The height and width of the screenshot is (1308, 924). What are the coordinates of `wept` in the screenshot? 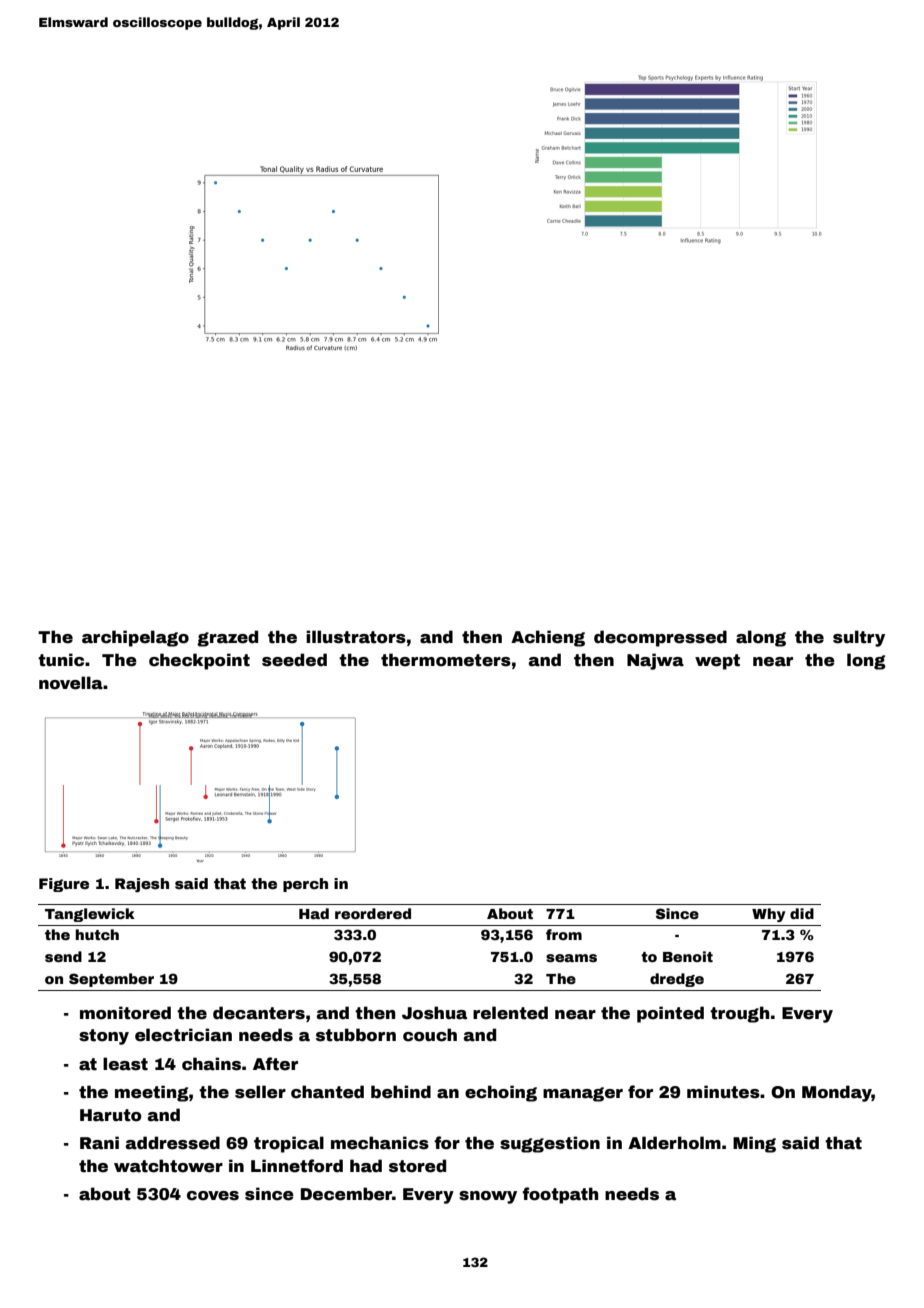 It's located at (717, 662).
